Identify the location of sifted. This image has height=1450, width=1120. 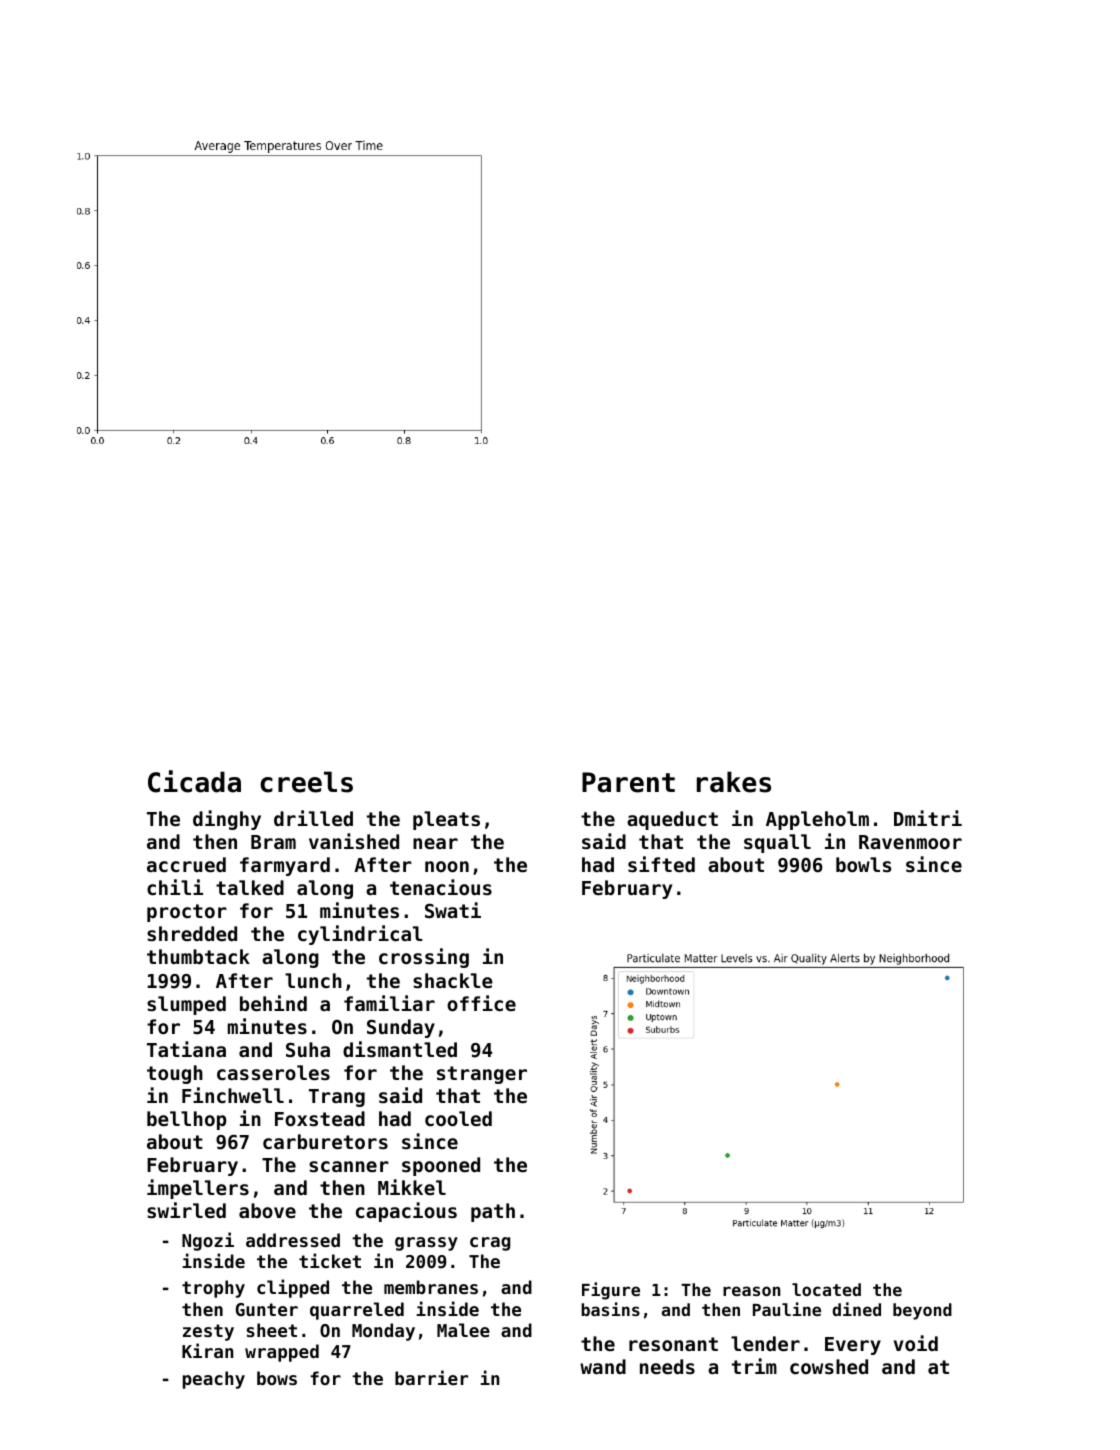
(661, 864).
